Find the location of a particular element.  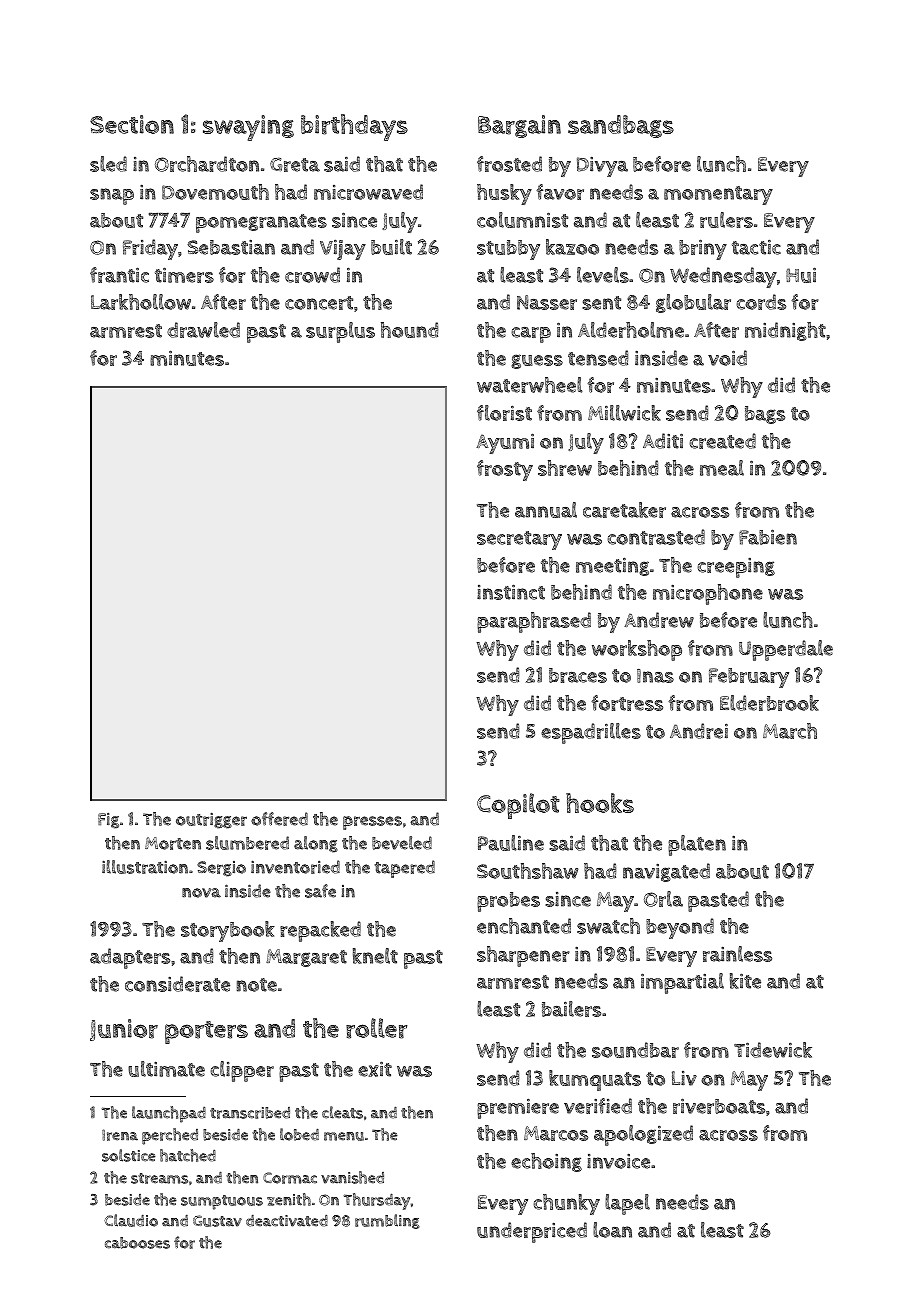

pomegranates is located at coordinates (261, 223).
